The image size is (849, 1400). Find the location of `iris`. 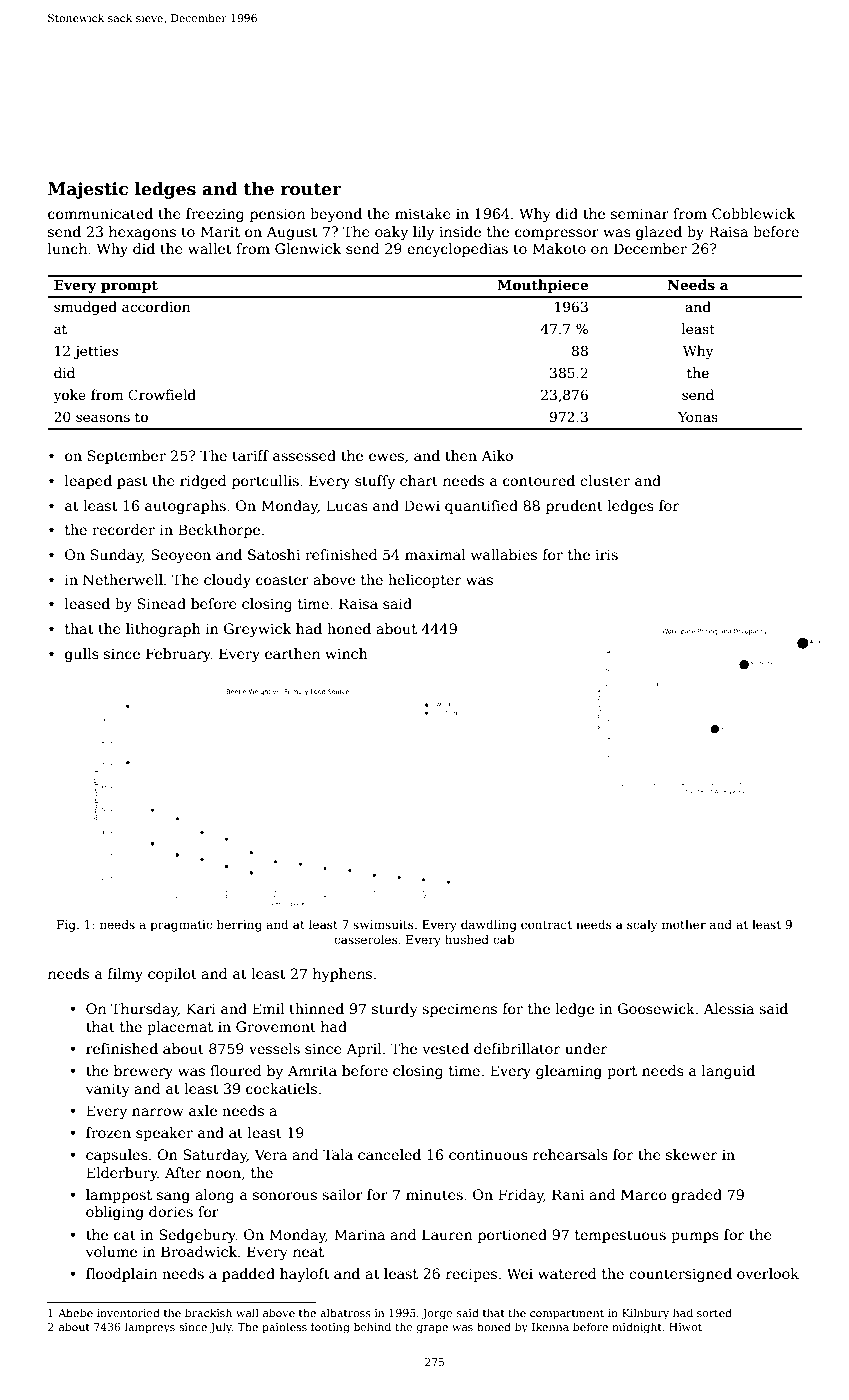

iris is located at coordinates (606, 554).
